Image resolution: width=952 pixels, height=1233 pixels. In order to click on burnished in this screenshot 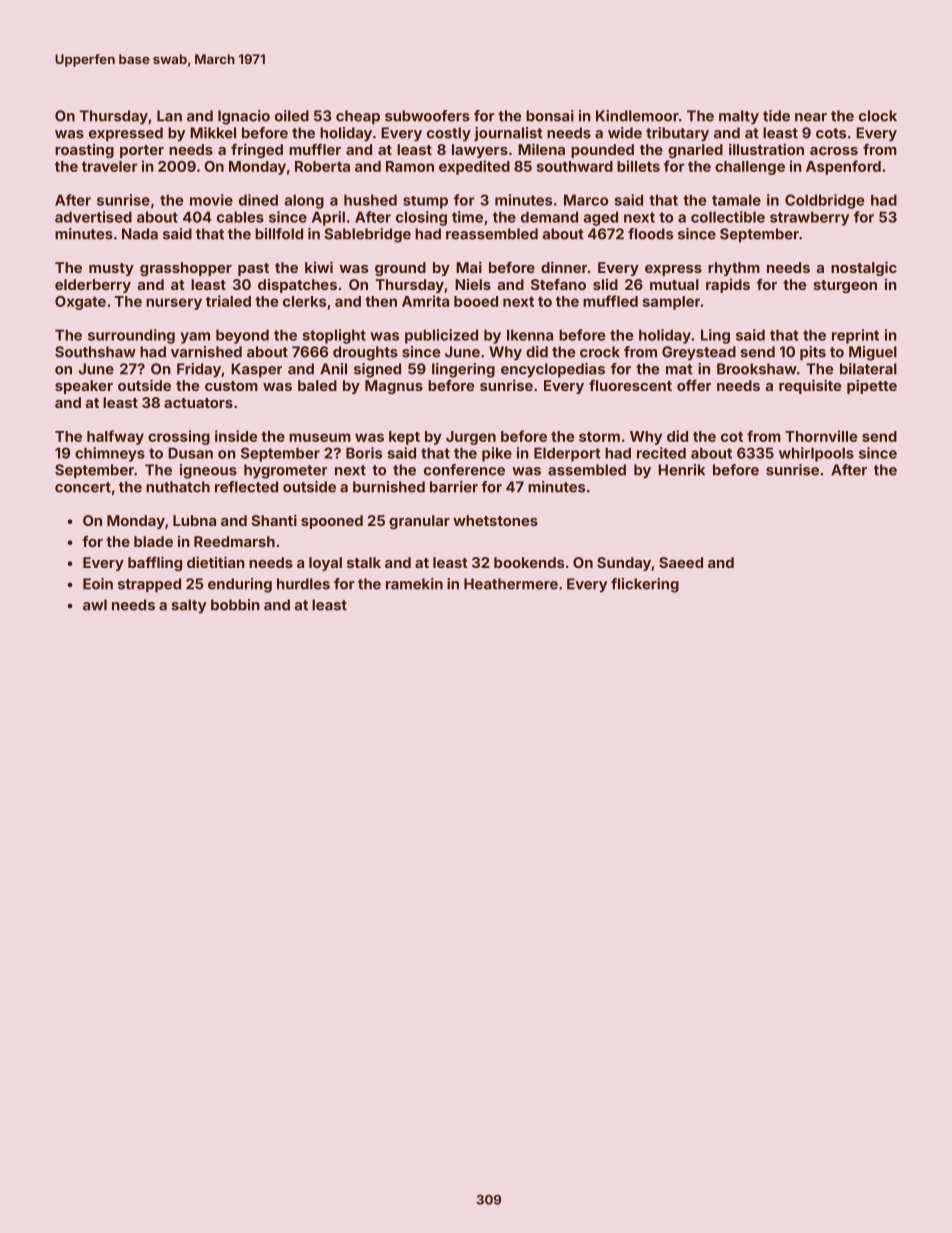, I will do `click(389, 487)`.
